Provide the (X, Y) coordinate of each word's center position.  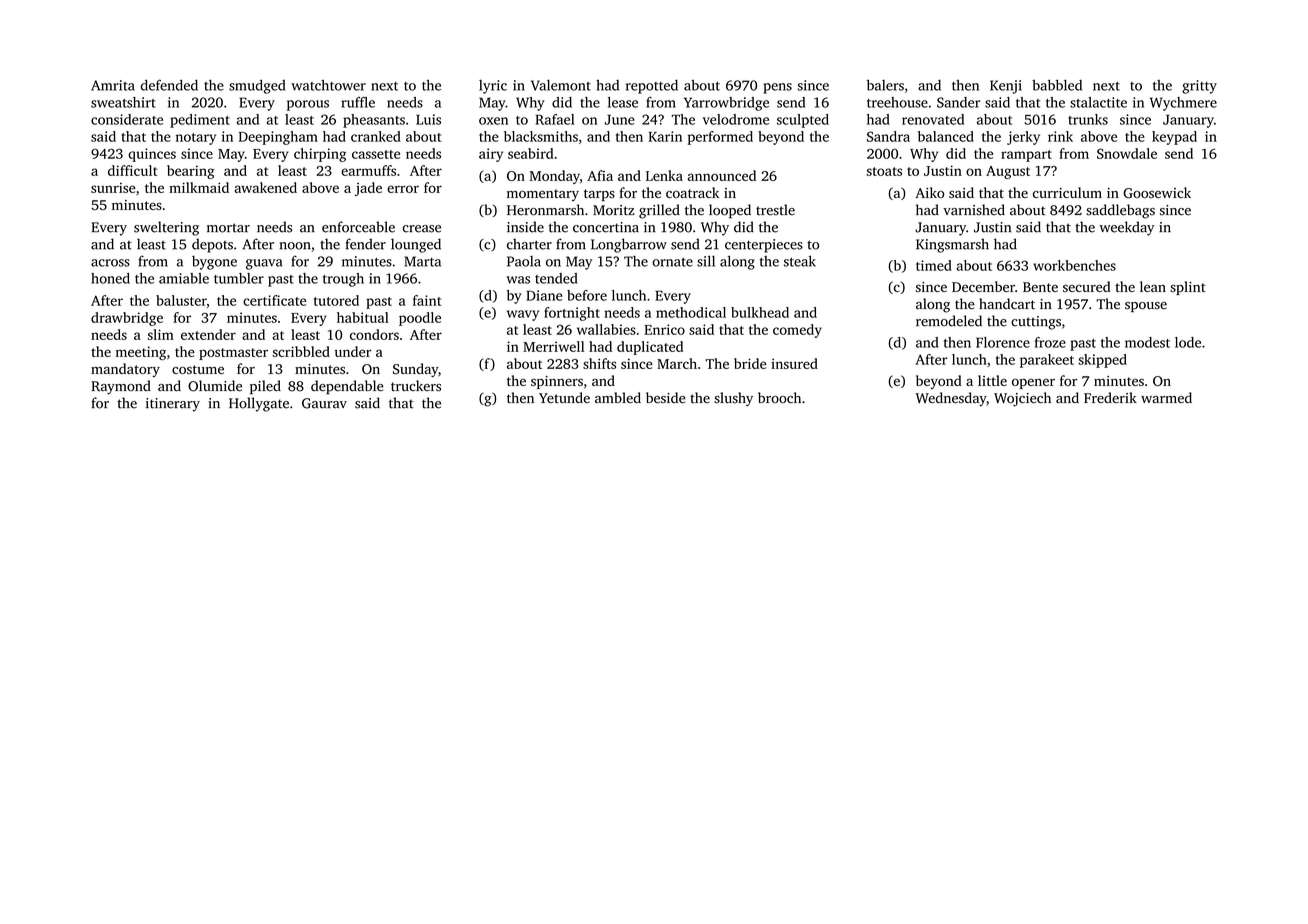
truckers (416, 386)
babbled (1057, 85)
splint (1188, 288)
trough (343, 280)
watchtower (328, 85)
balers (885, 85)
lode (1188, 342)
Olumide (215, 386)
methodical (691, 312)
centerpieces (764, 246)
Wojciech (1022, 399)
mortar (228, 228)
